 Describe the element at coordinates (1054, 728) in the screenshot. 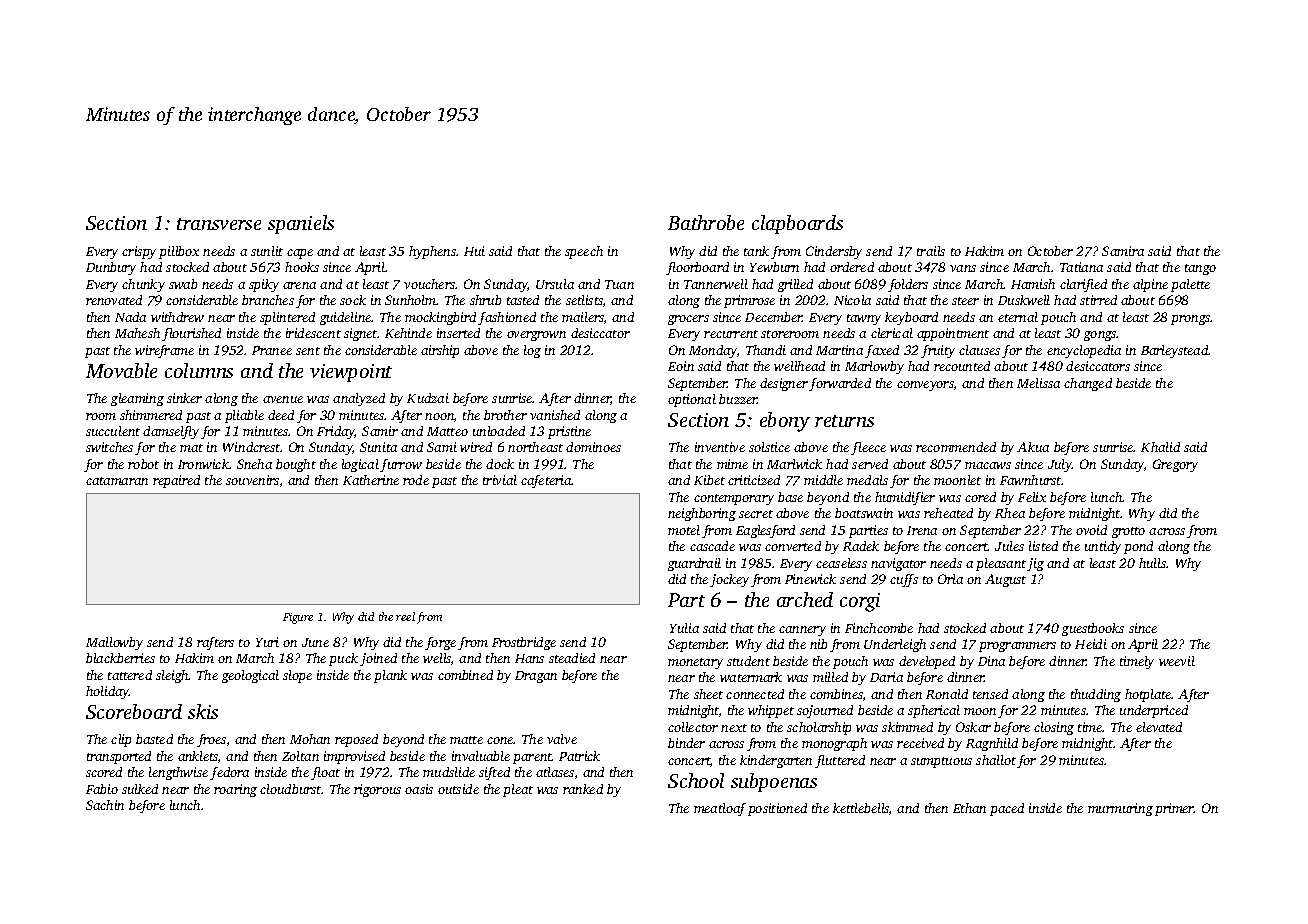

I see `closing` at that location.
